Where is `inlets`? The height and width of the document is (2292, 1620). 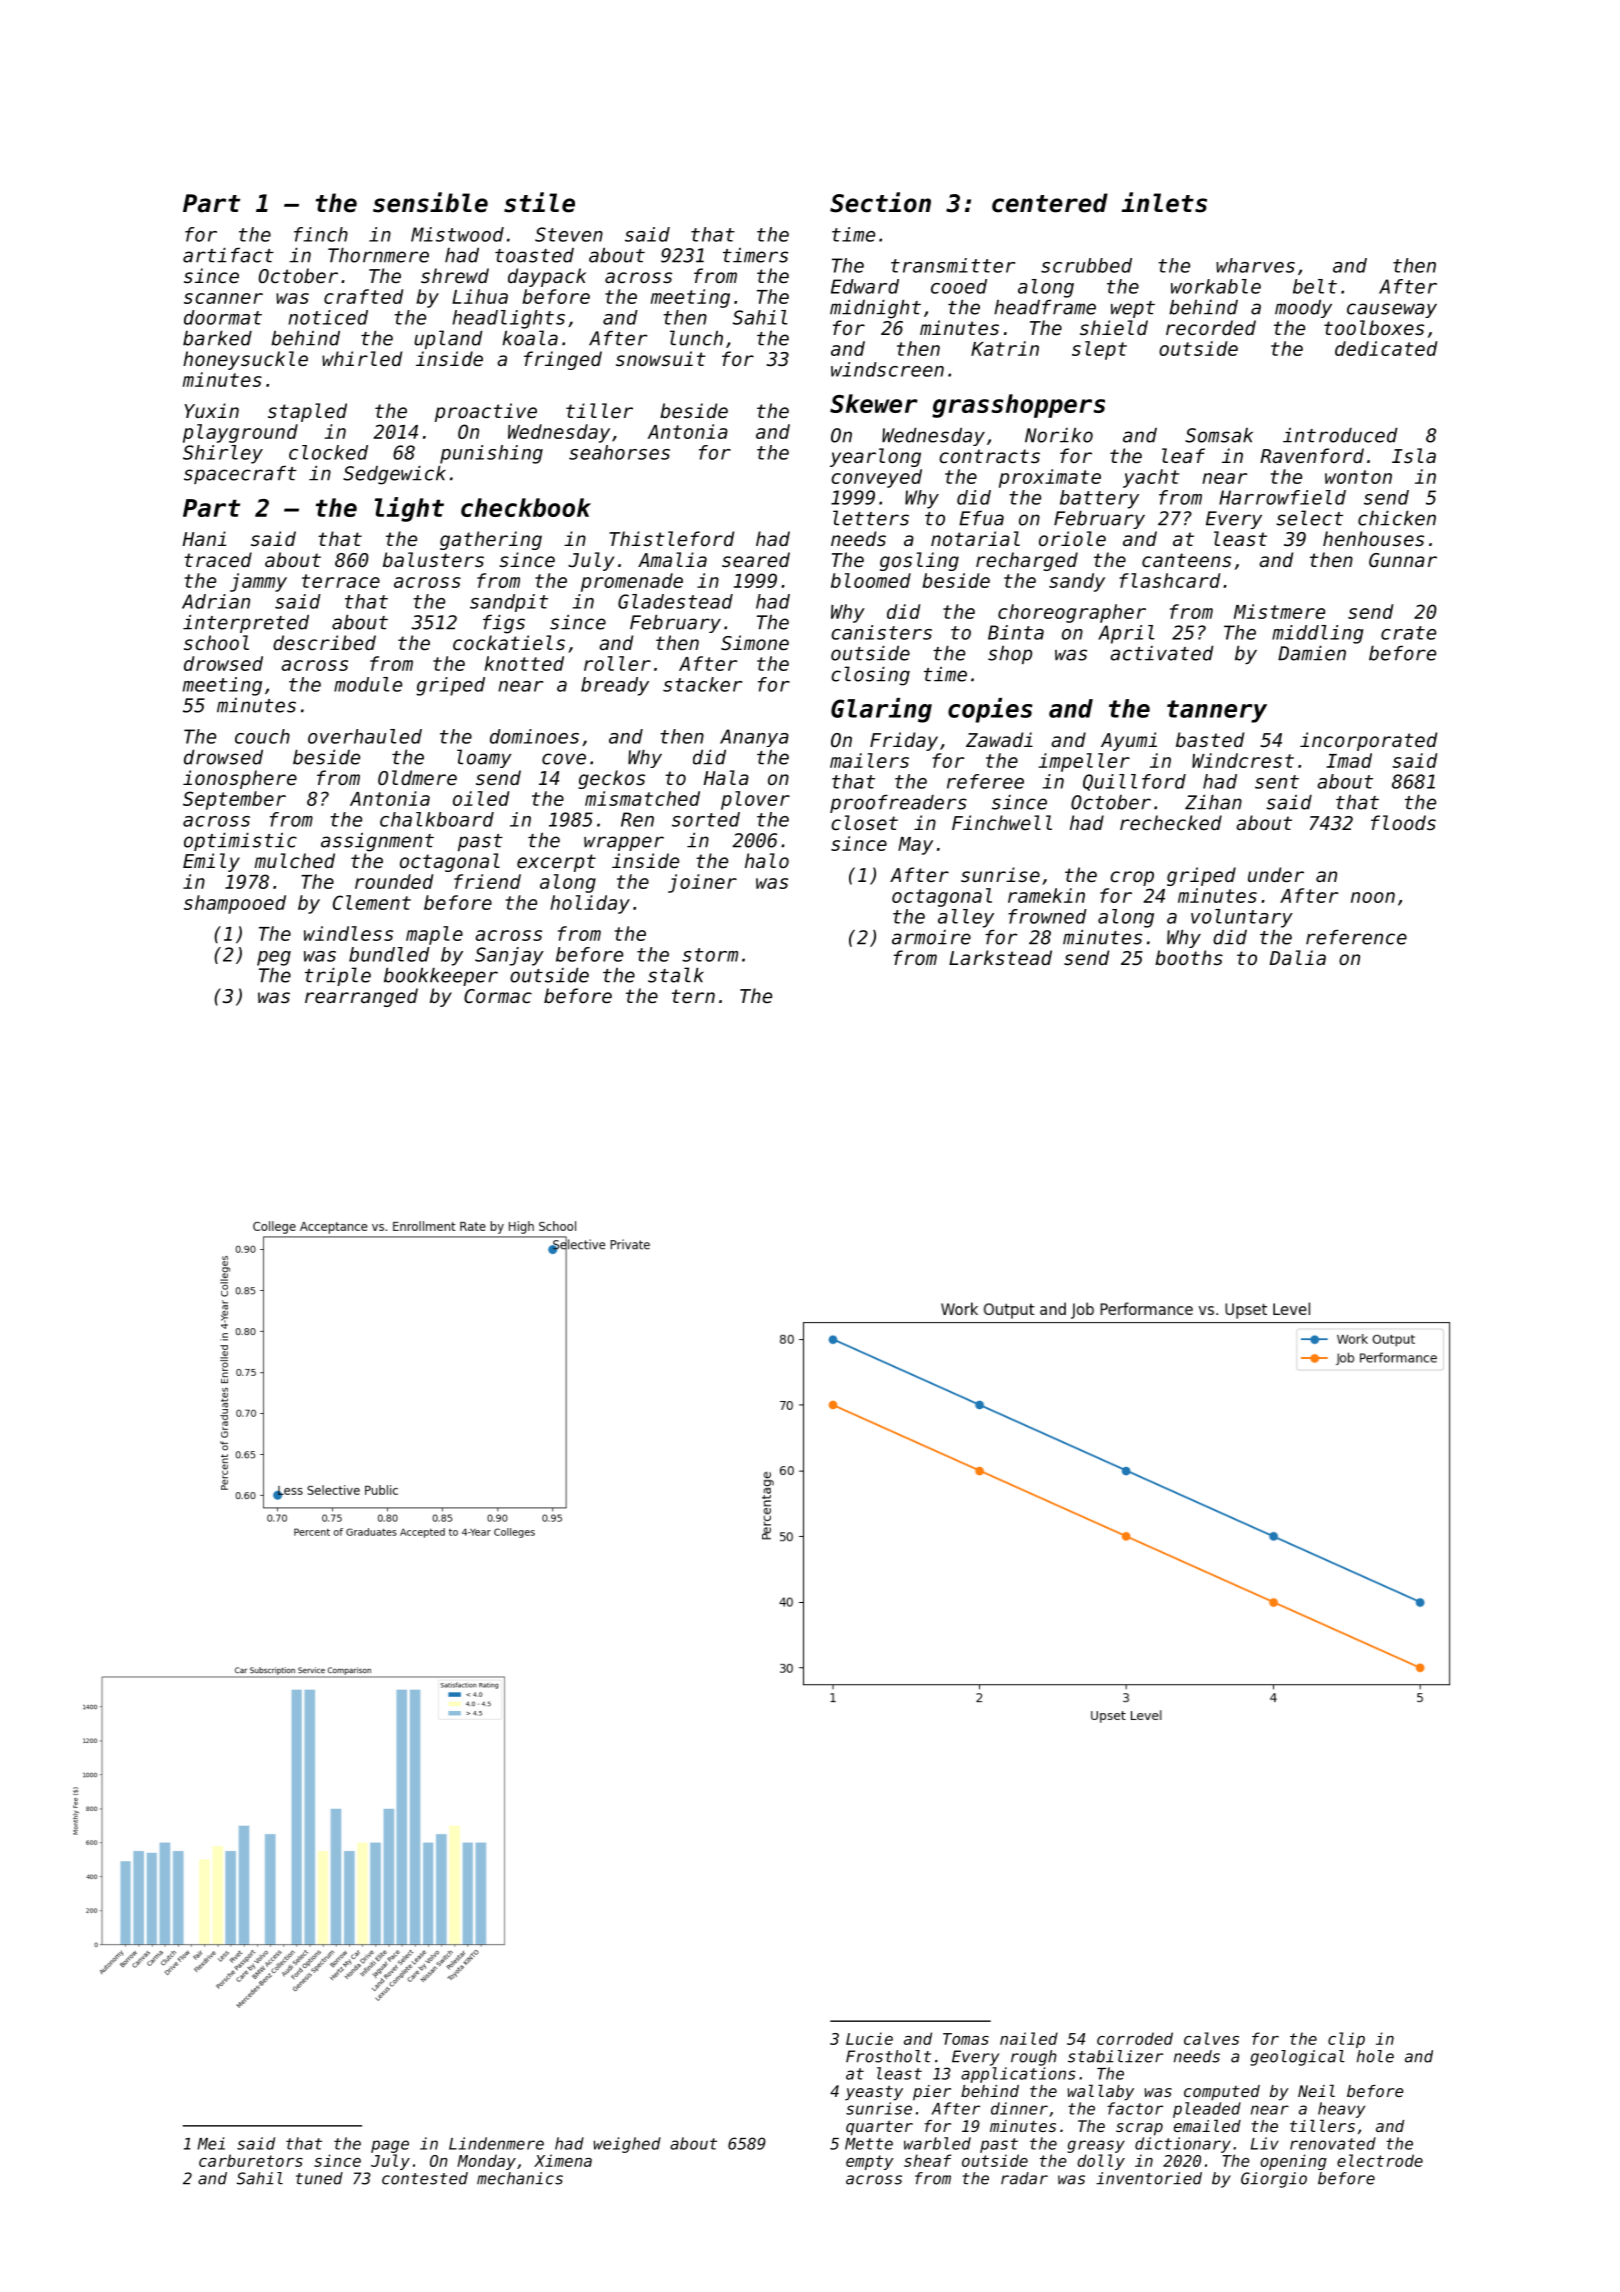 inlets is located at coordinates (1164, 202).
